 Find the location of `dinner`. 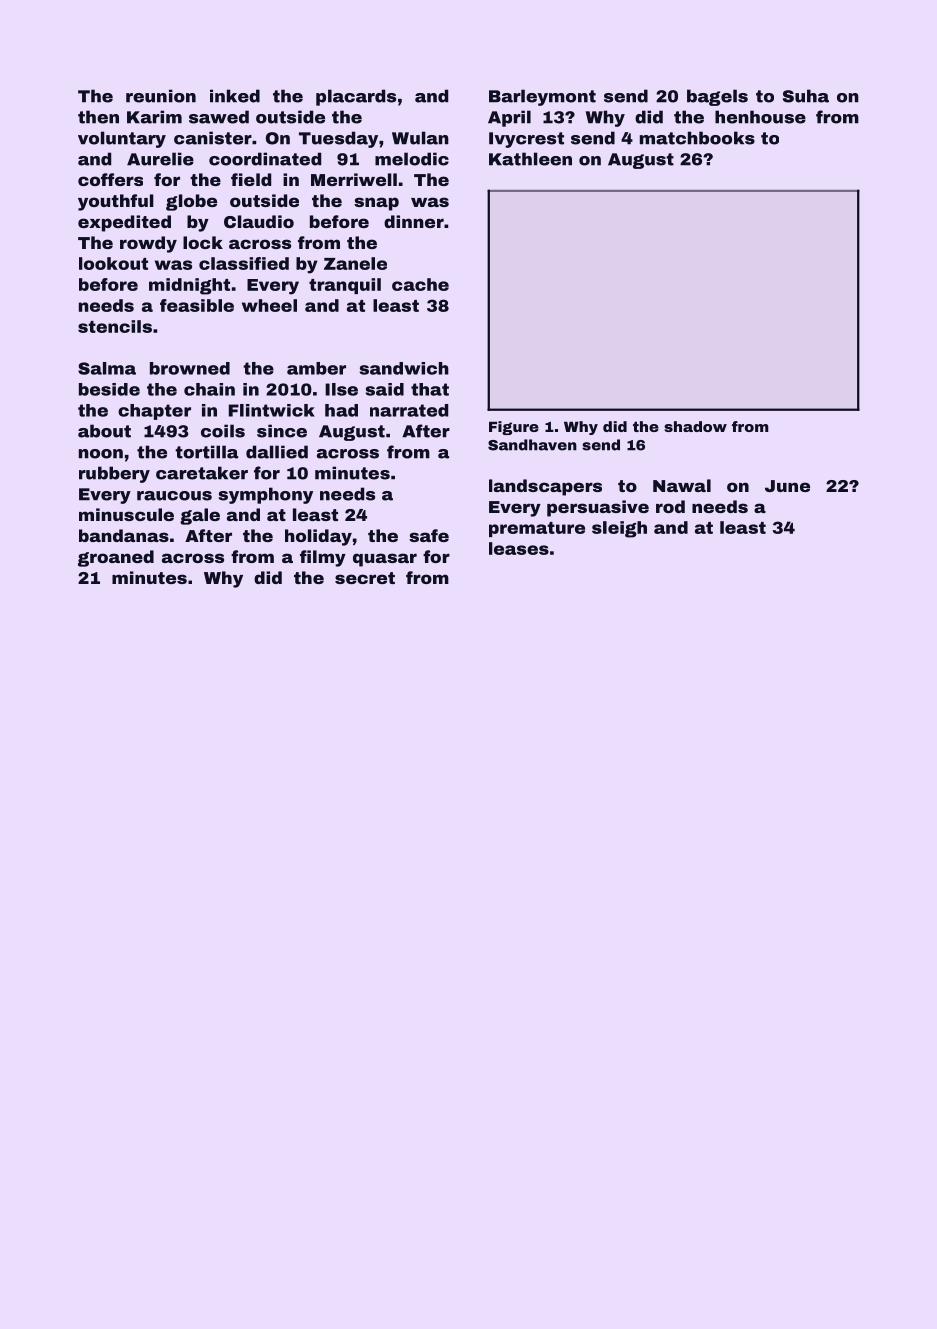

dinner is located at coordinates (414, 221).
